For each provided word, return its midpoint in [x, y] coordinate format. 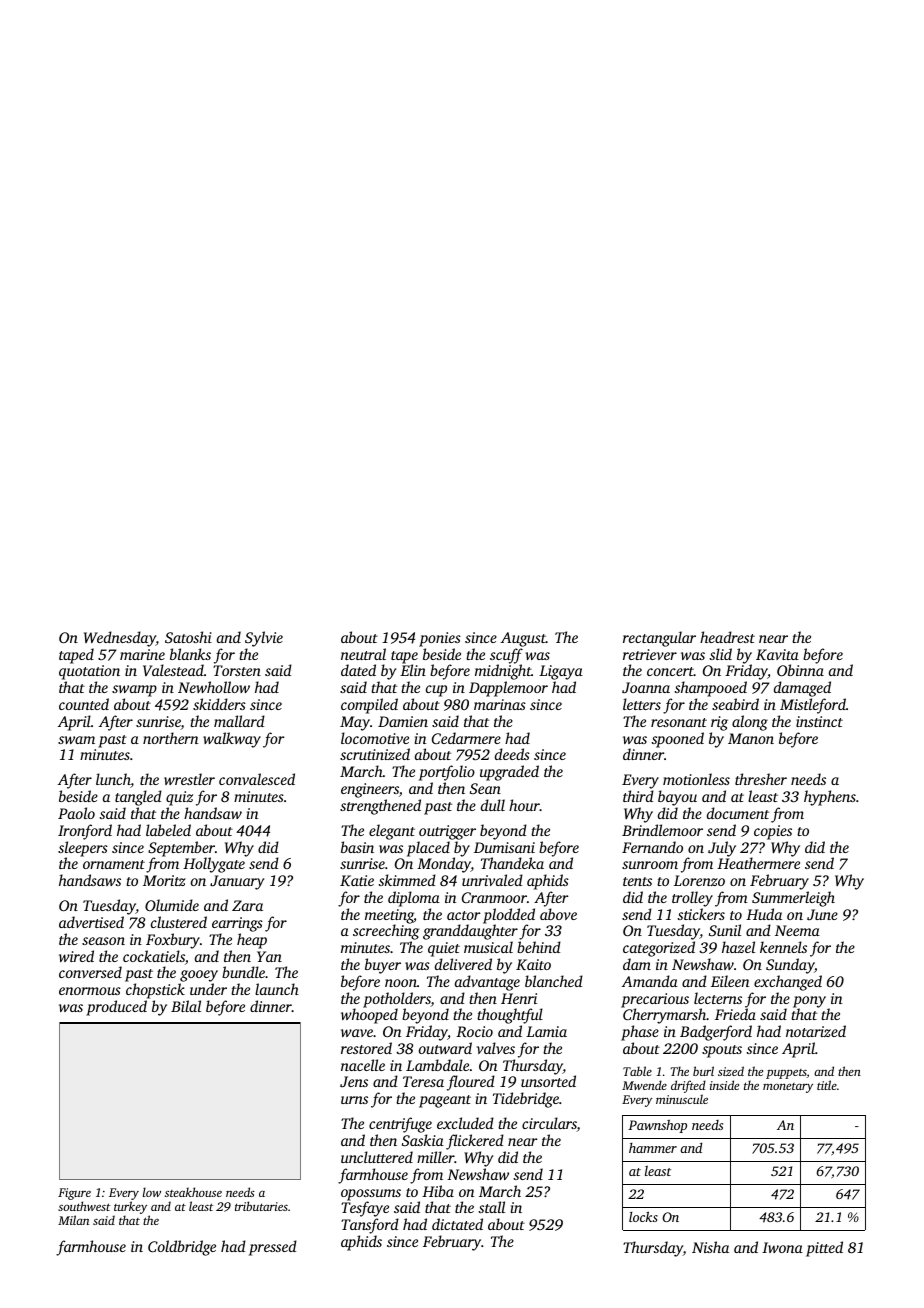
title [827, 1085]
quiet [444, 949]
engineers [370, 790]
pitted [824, 1249]
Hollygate [214, 865]
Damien [403, 721]
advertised [91, 922]
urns [354, 1100]
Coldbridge [182, 1248]
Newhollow [214, 687]
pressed [273, 1248]
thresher [761, 779]
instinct [819, 721]
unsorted [548, 1081]
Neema [797, 930]
